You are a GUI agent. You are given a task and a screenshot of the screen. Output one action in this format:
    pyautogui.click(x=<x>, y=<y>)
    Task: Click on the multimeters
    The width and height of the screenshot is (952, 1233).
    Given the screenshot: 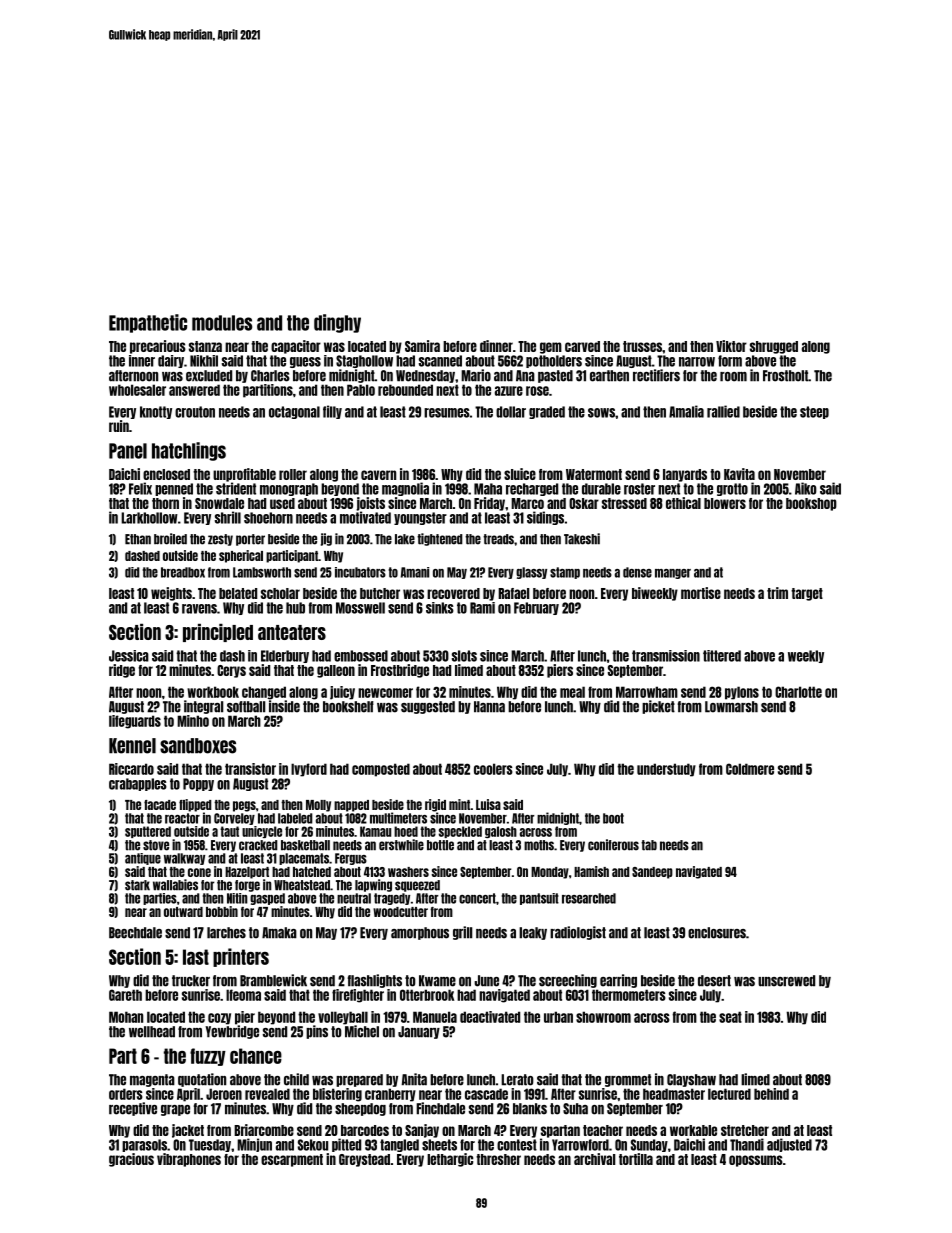 What is the action you would take?
    pyautogui.click(x=398, y=818)
